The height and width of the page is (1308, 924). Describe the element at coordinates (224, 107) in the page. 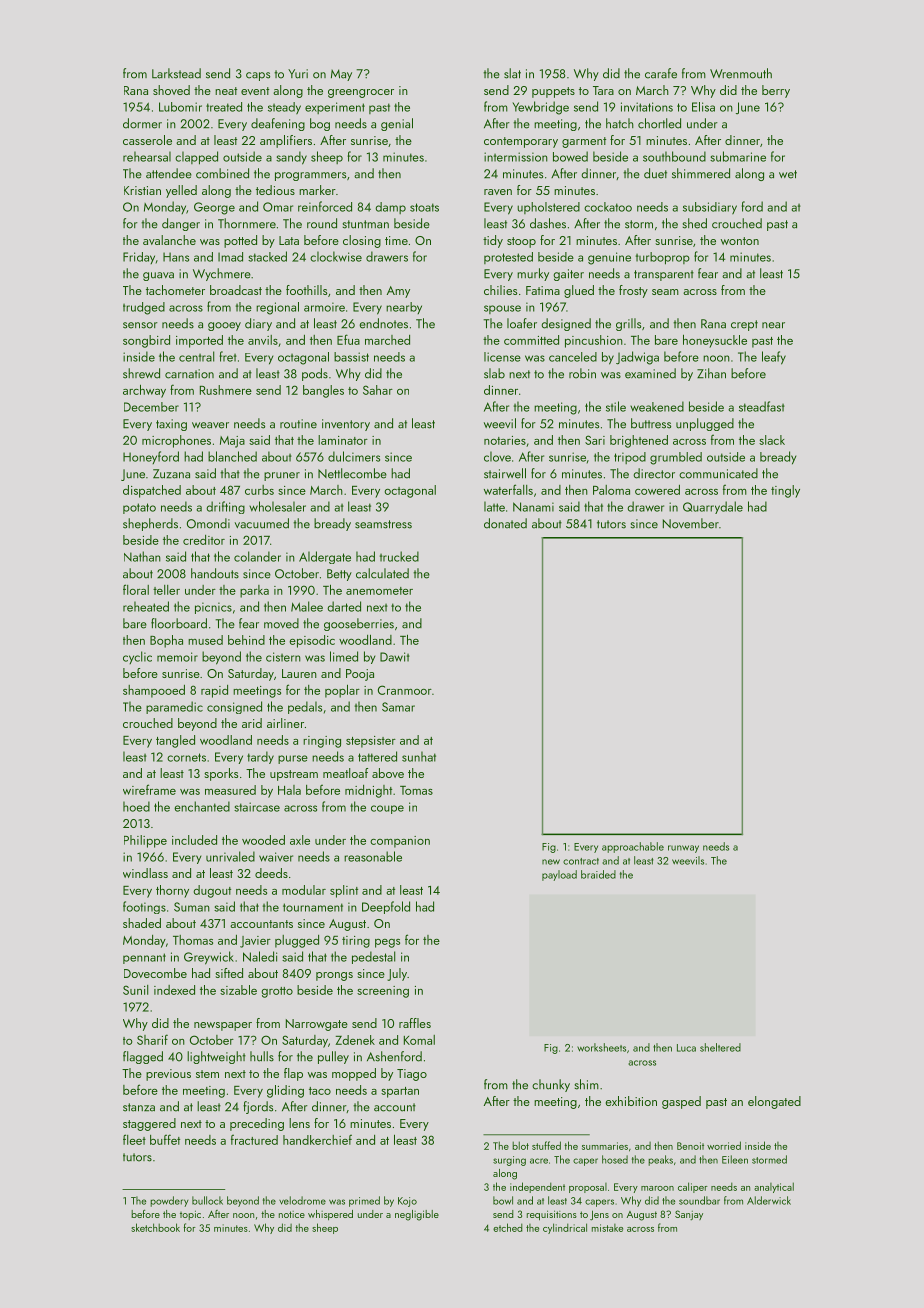

I see `treated` at that location.
